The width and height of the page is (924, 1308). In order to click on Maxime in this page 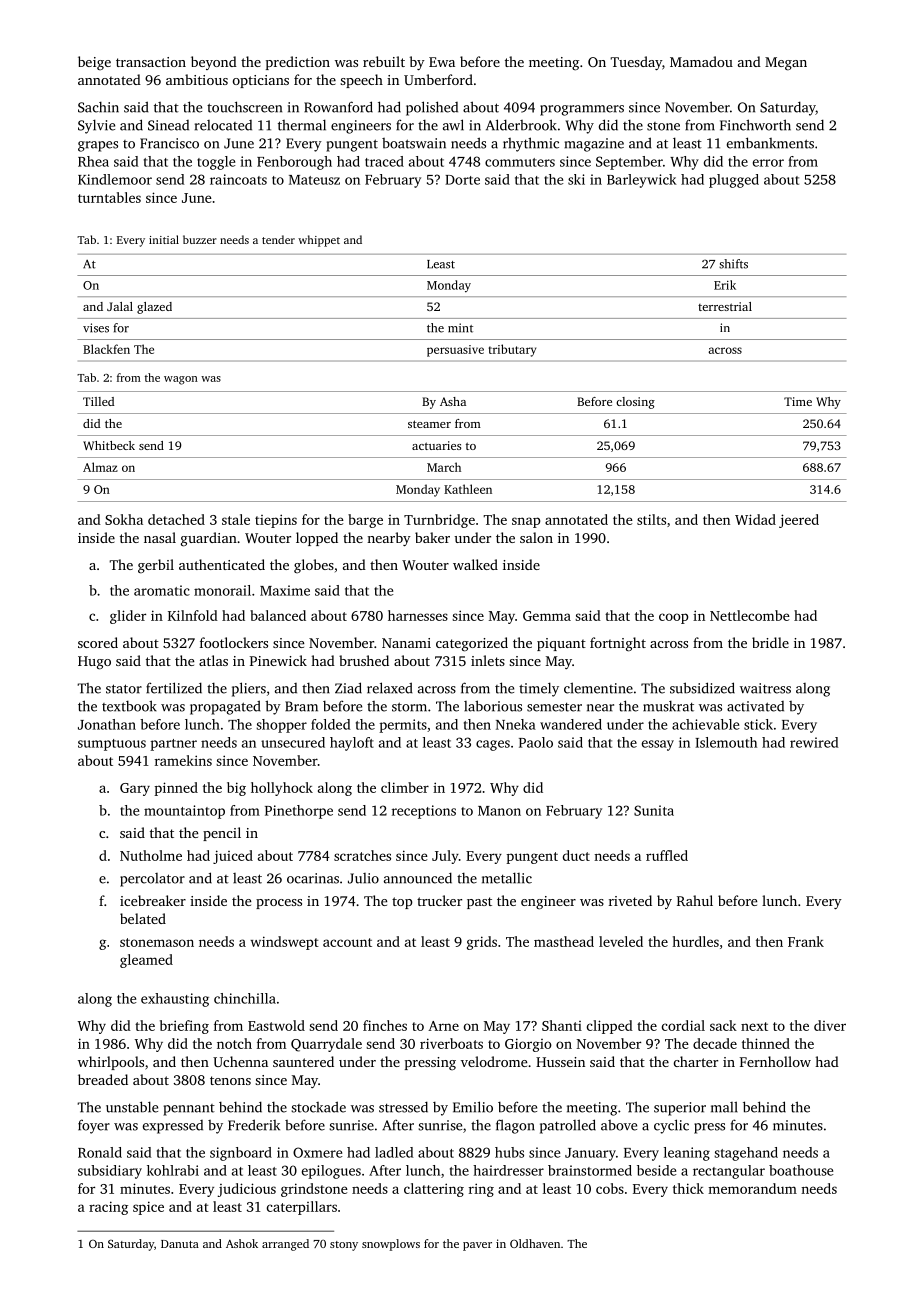, I will do `click(285, 590)`.
